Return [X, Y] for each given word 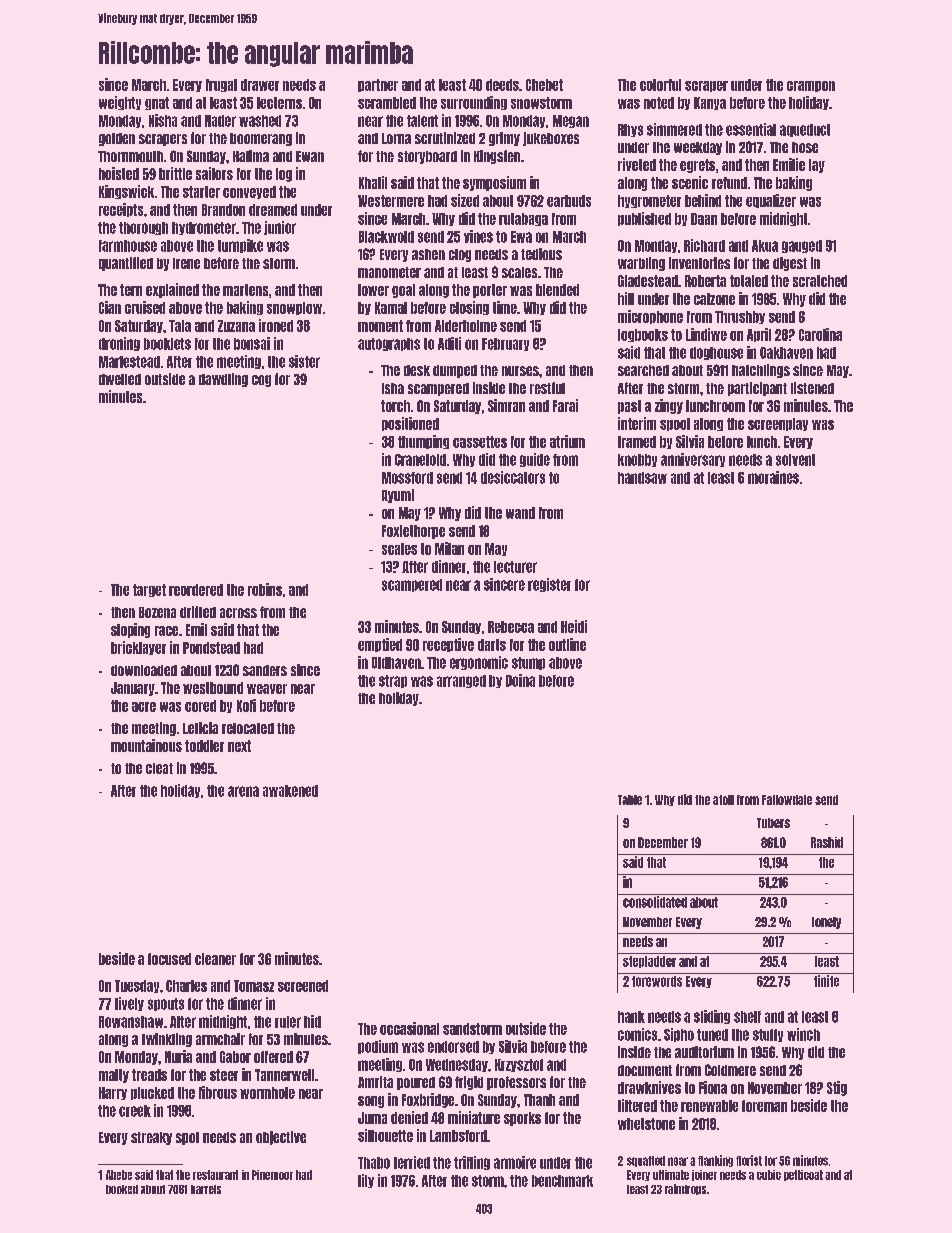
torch [395, 406]
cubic [769, 1175]
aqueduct [805, 130]
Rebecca [511, 627]
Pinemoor [272, 1175]
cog [261, 381]
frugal [221, 85]
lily [366, 1181]
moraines [773, 477]
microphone [650, 317]
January [133, 689]
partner [378, 85]
